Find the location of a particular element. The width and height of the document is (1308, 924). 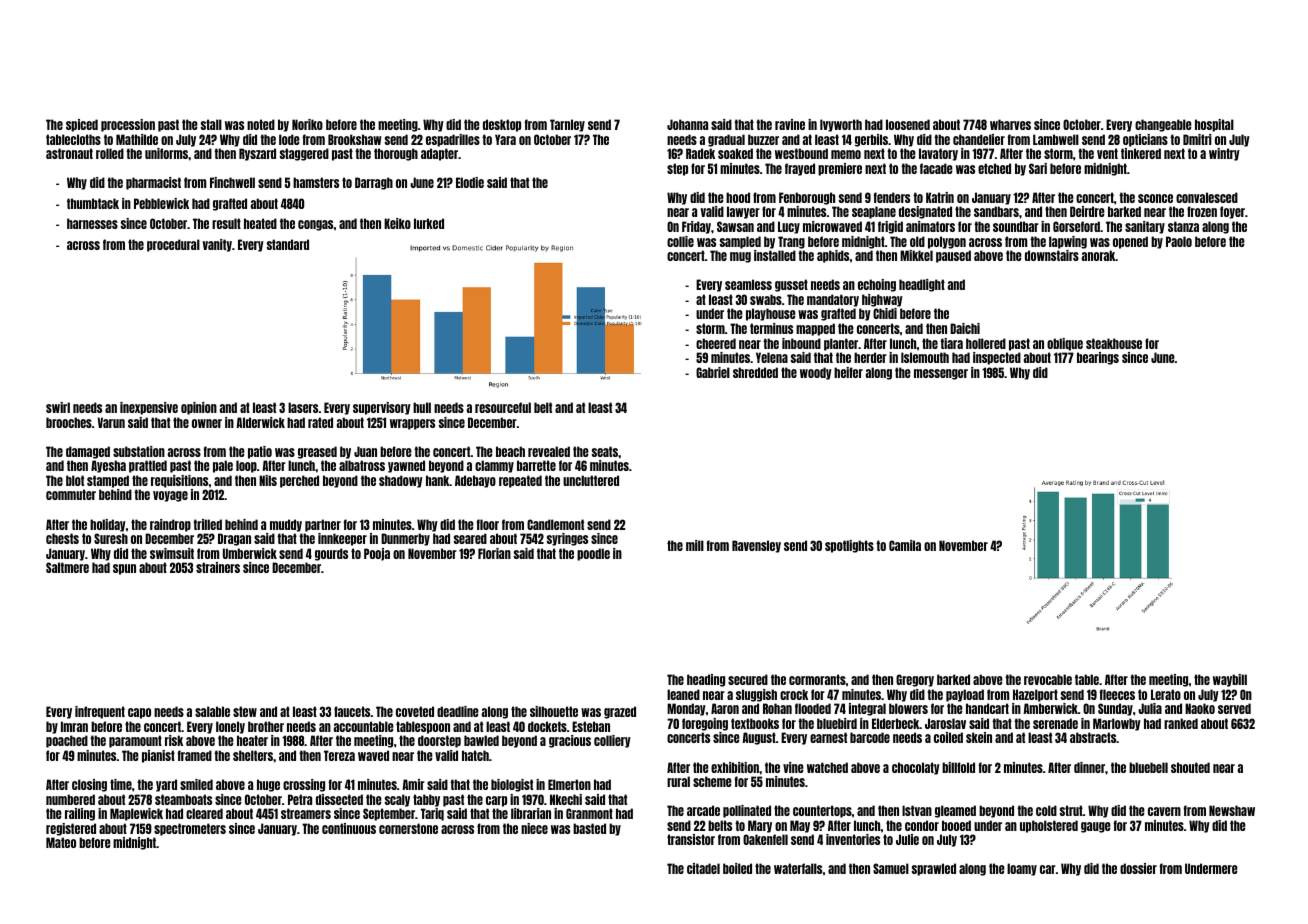

Gregory is located at coordinates (915, 680).
